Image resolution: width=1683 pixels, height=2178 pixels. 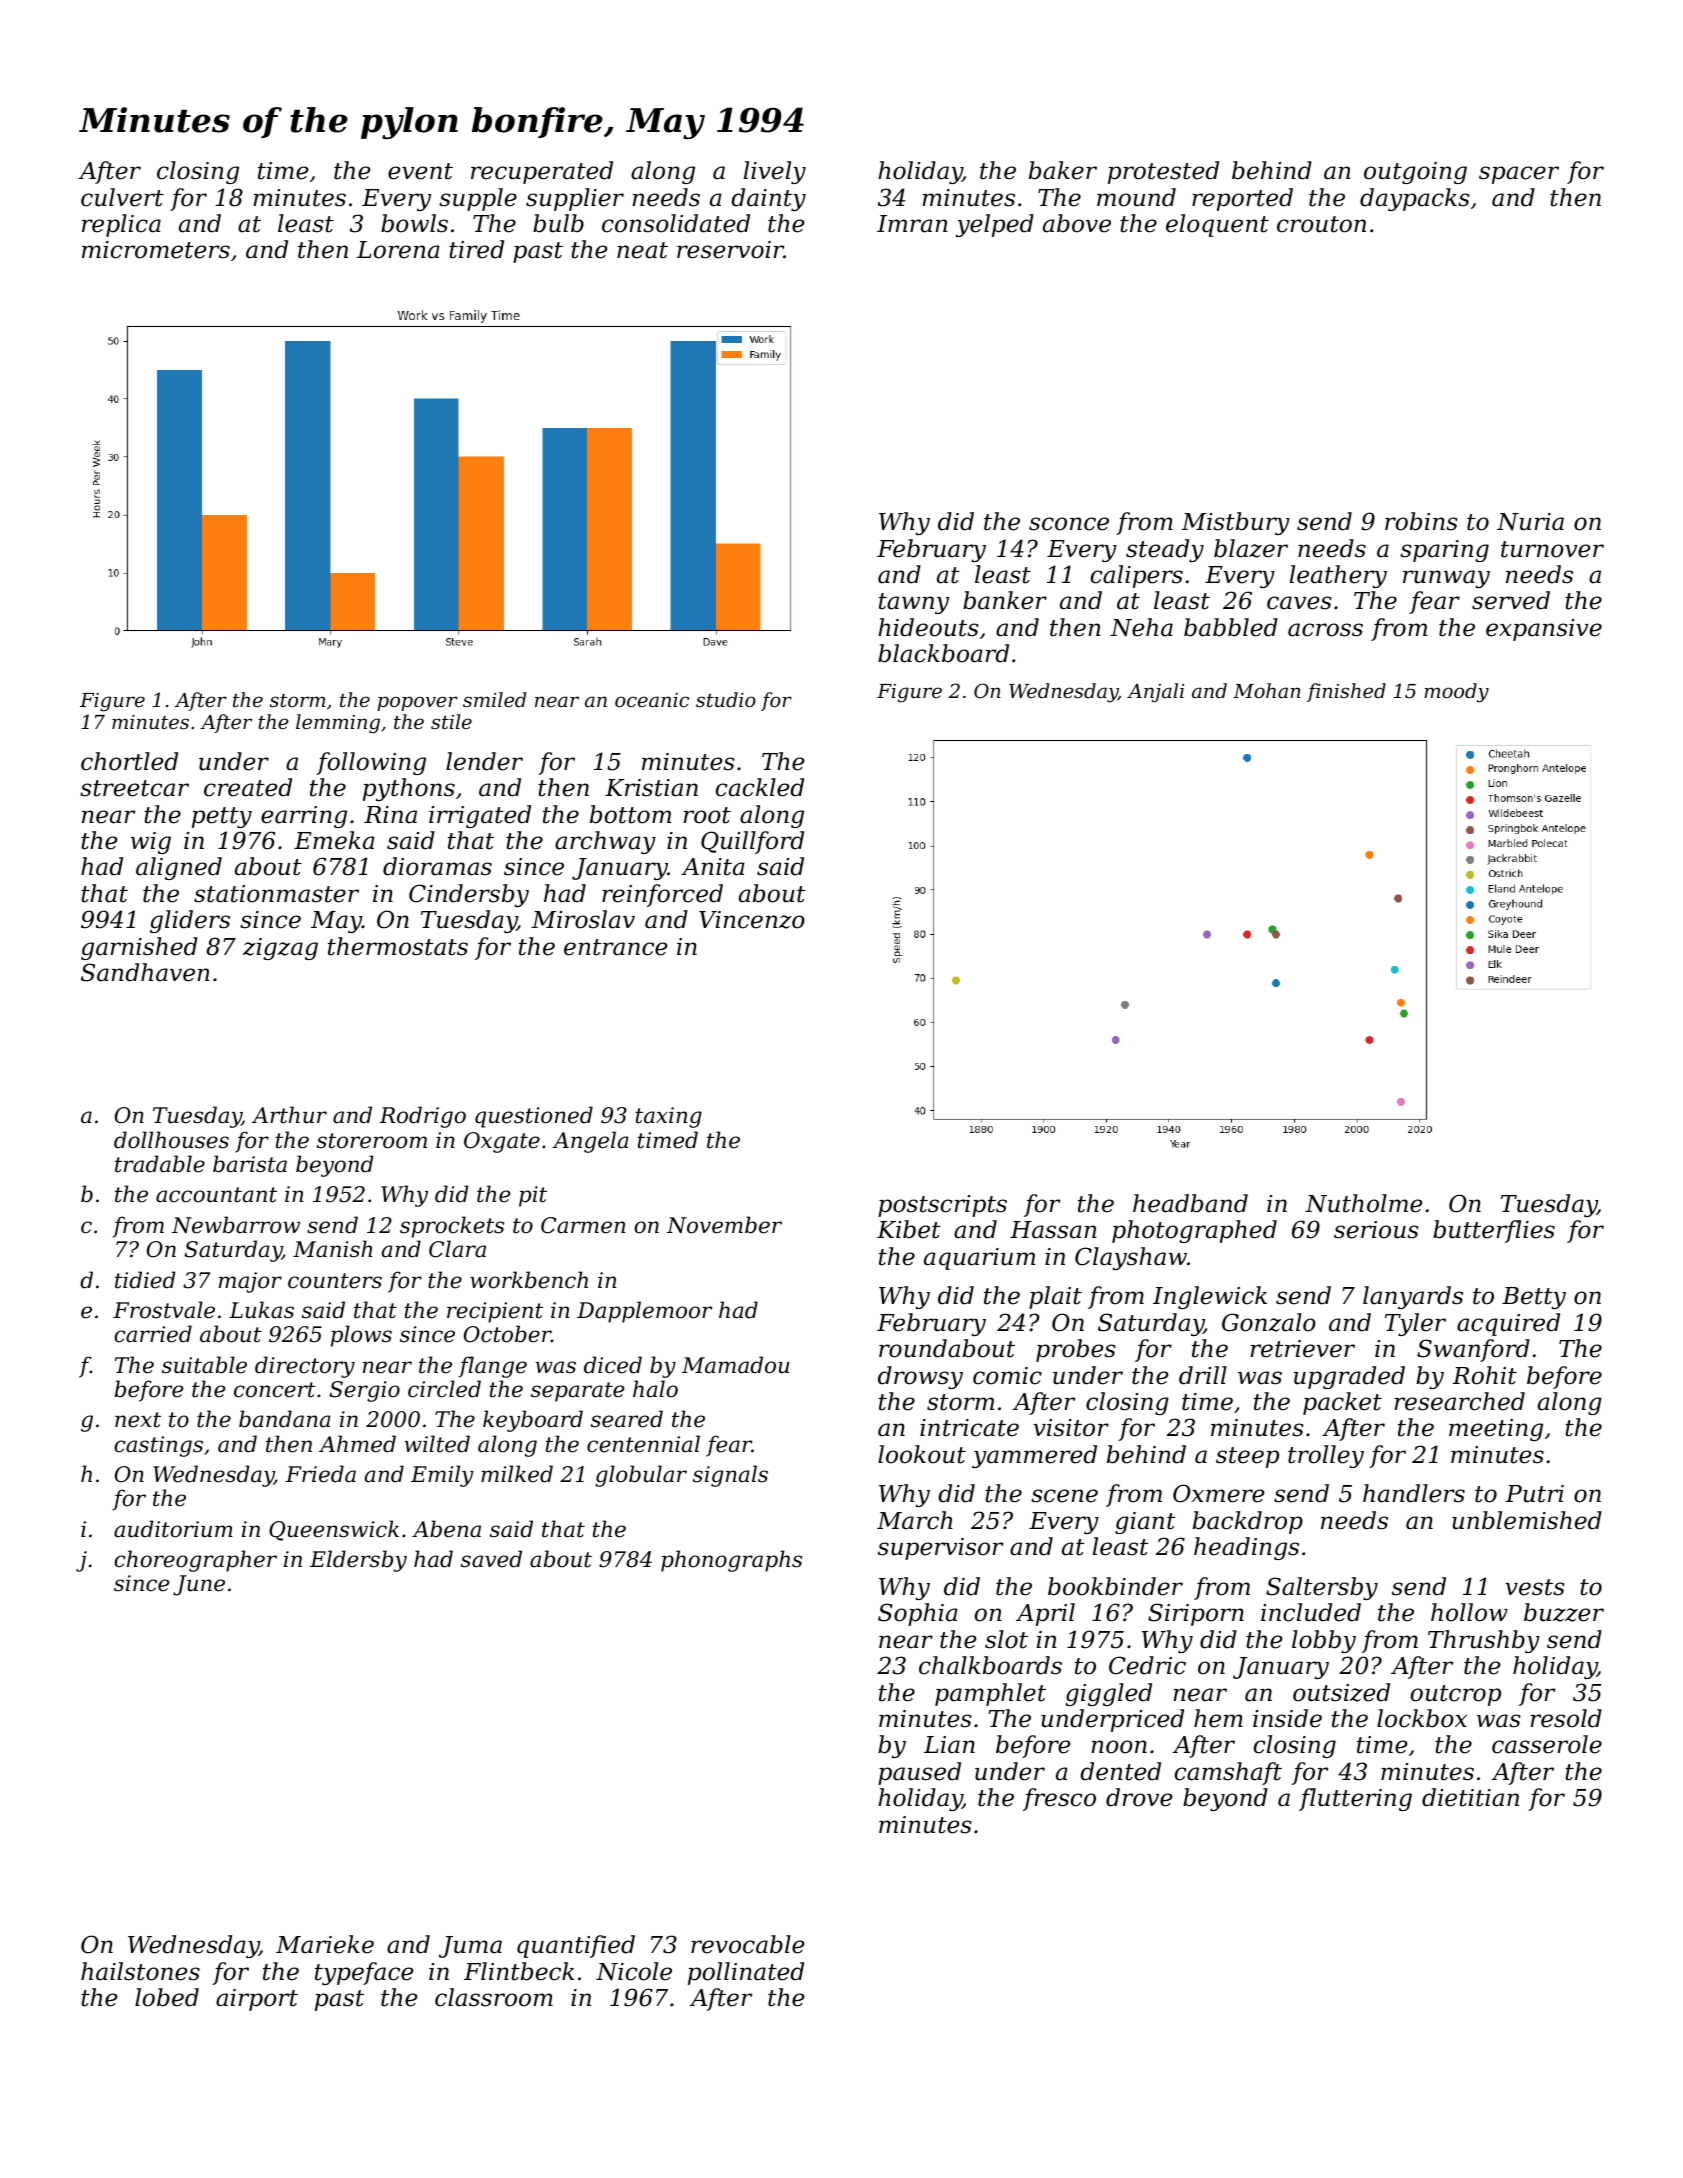 What do you see at coordinates (1415, 173) in the image?
I see `outgoing` at bounding box center [1415, 173].
